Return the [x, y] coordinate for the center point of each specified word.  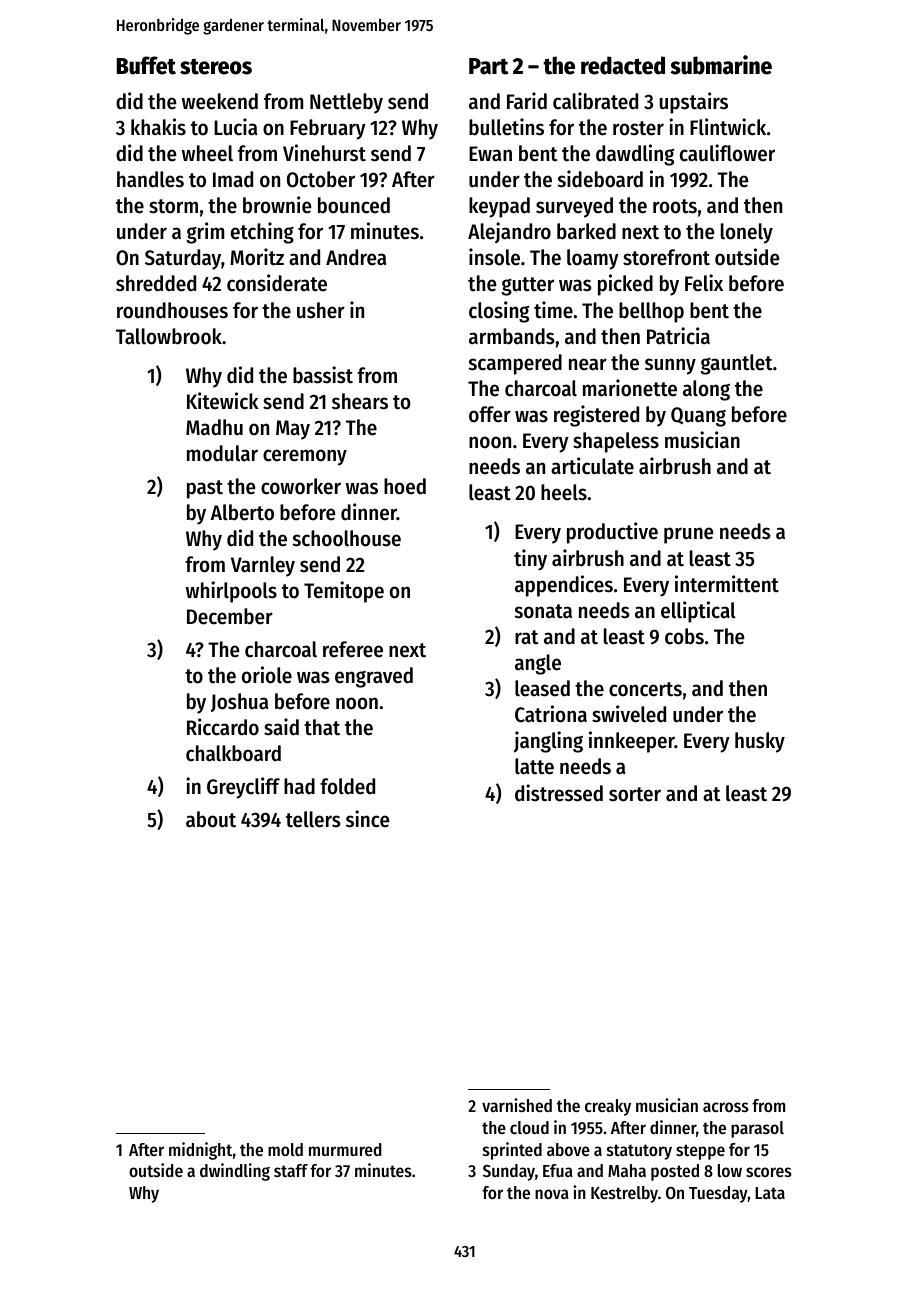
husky [760, 742]
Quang [698, 417]
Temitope [344, 592]
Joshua [239, 702]
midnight [200, 1151]
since [367, 819]
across [726, 1107]
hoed [405, 486]
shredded [156, 283]
